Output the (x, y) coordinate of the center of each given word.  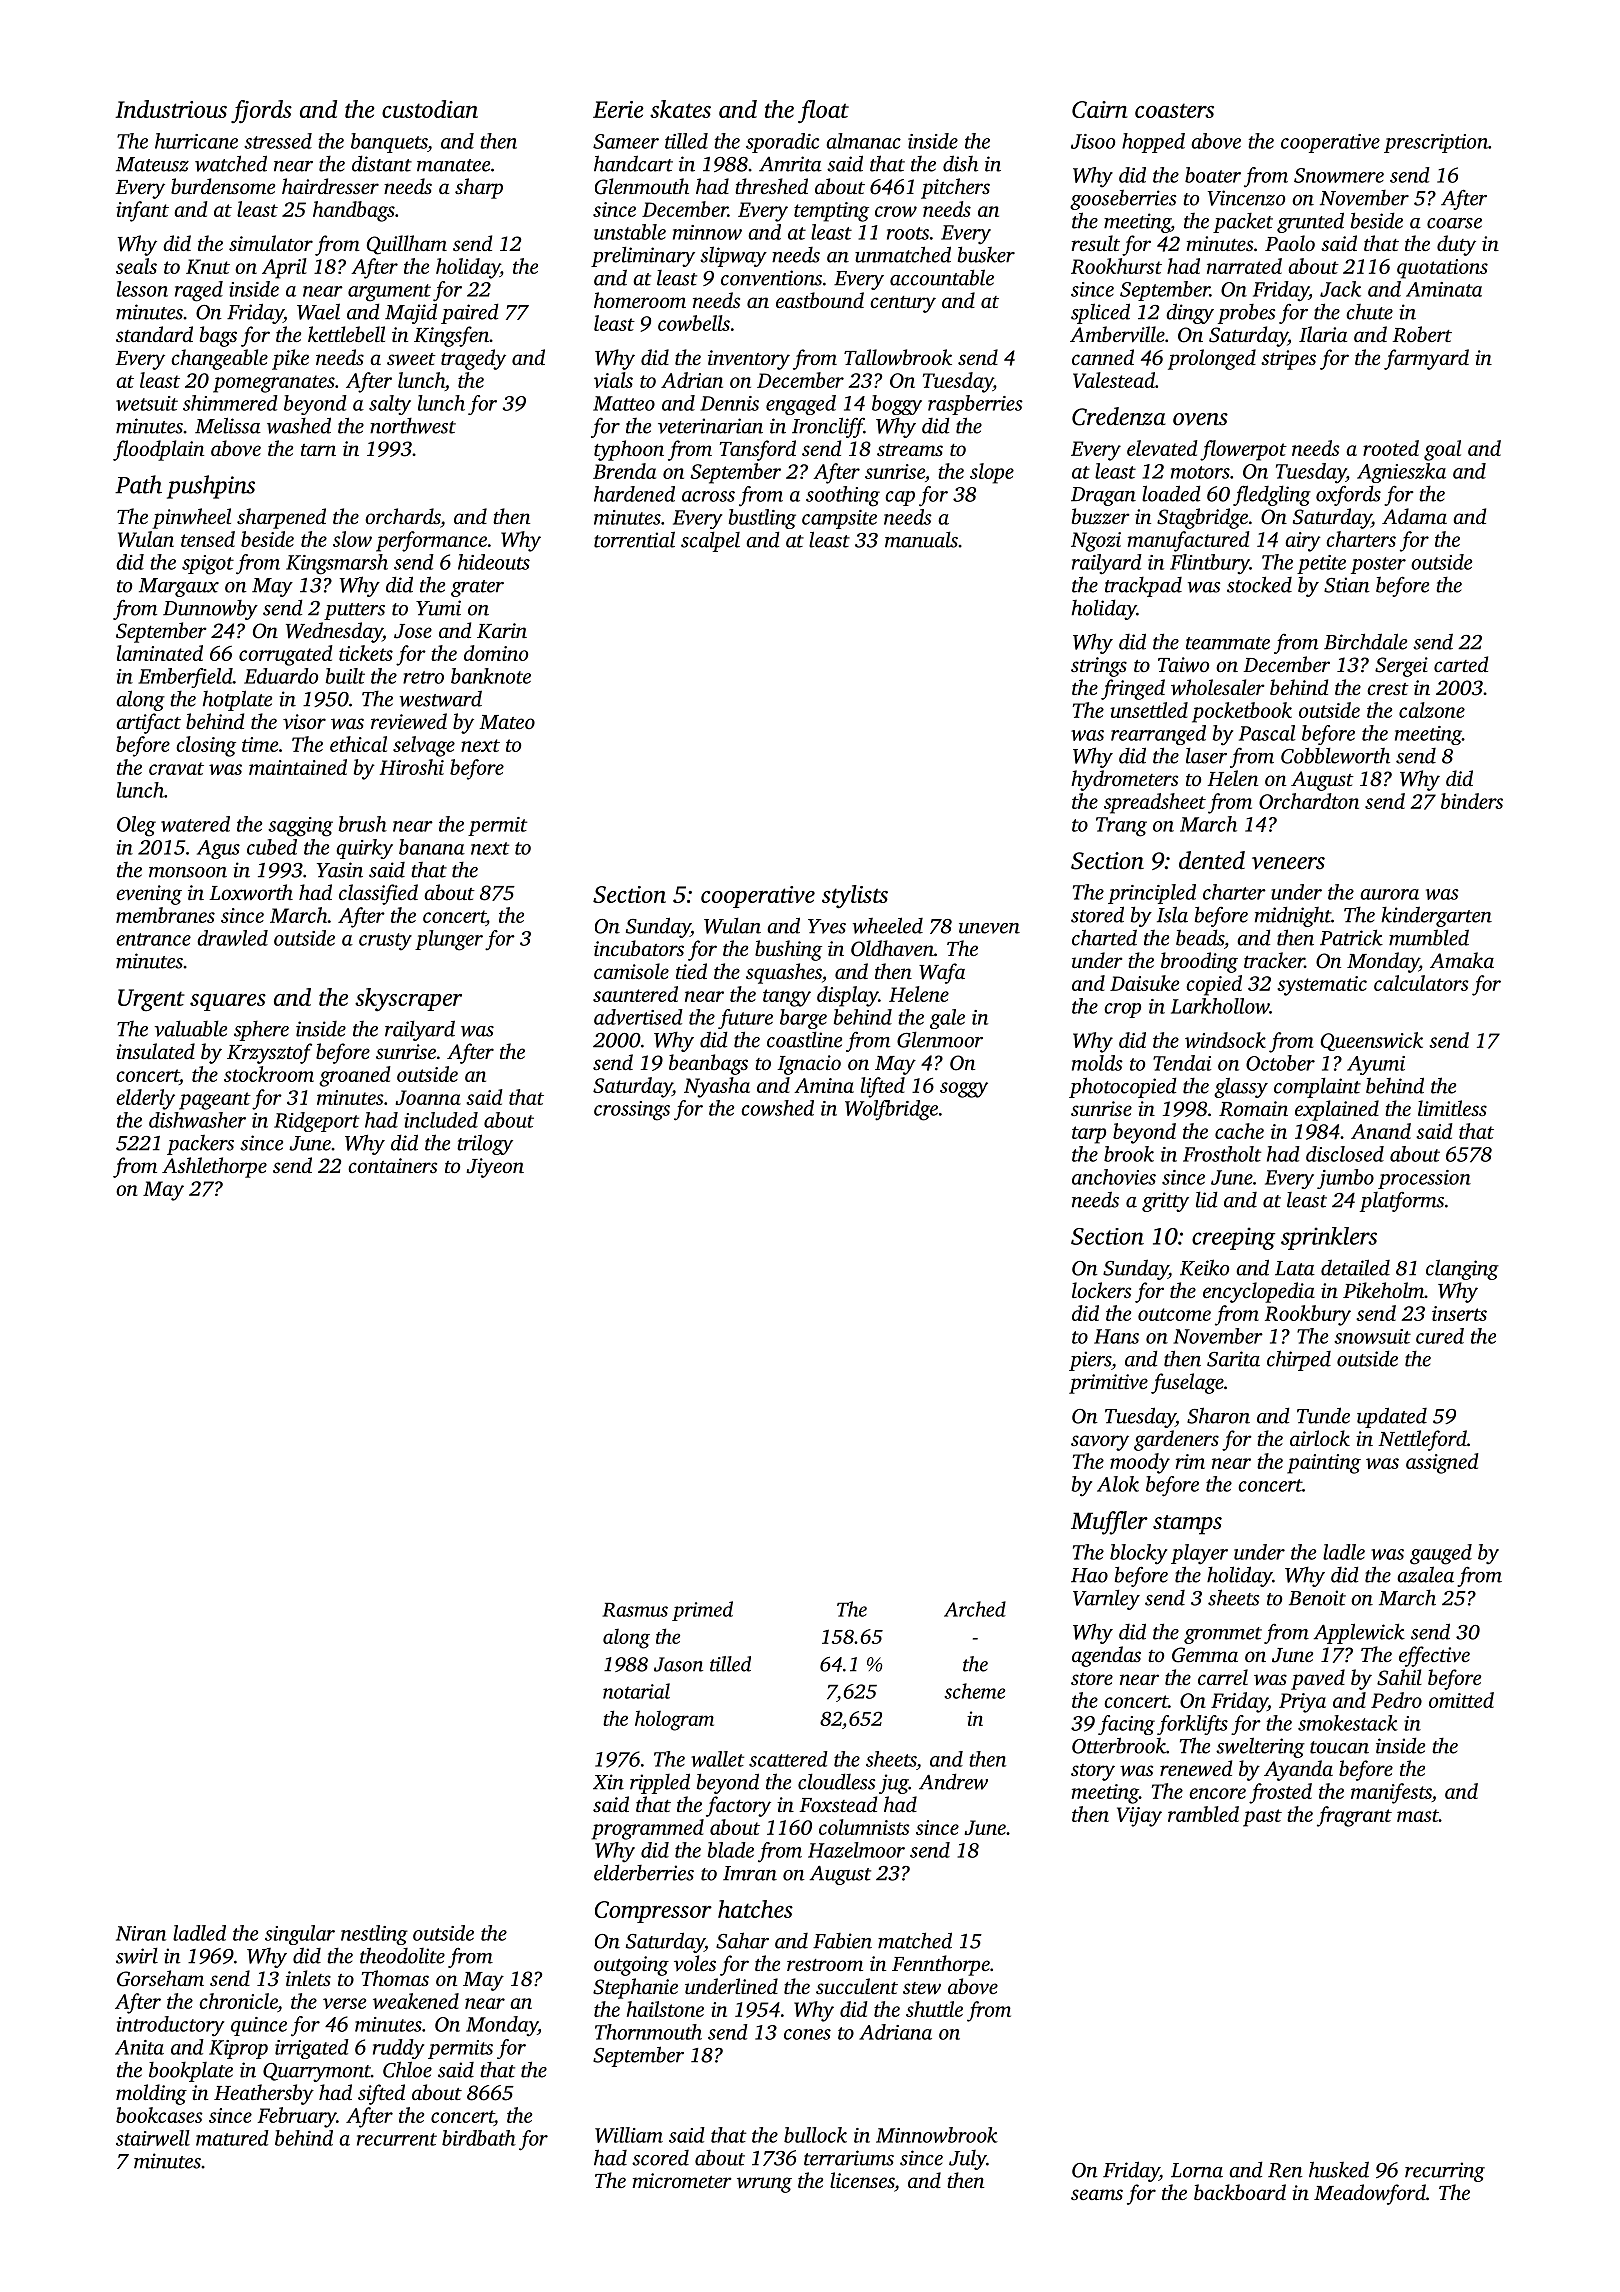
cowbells (694, 323)
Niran (141, 1933)
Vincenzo (1246, 198)
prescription (1436, 143)
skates (680, 109)
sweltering (1260, 1747)
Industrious (171, 109)
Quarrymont (317, 2072)
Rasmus (635, 1610)
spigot (208, 565)
